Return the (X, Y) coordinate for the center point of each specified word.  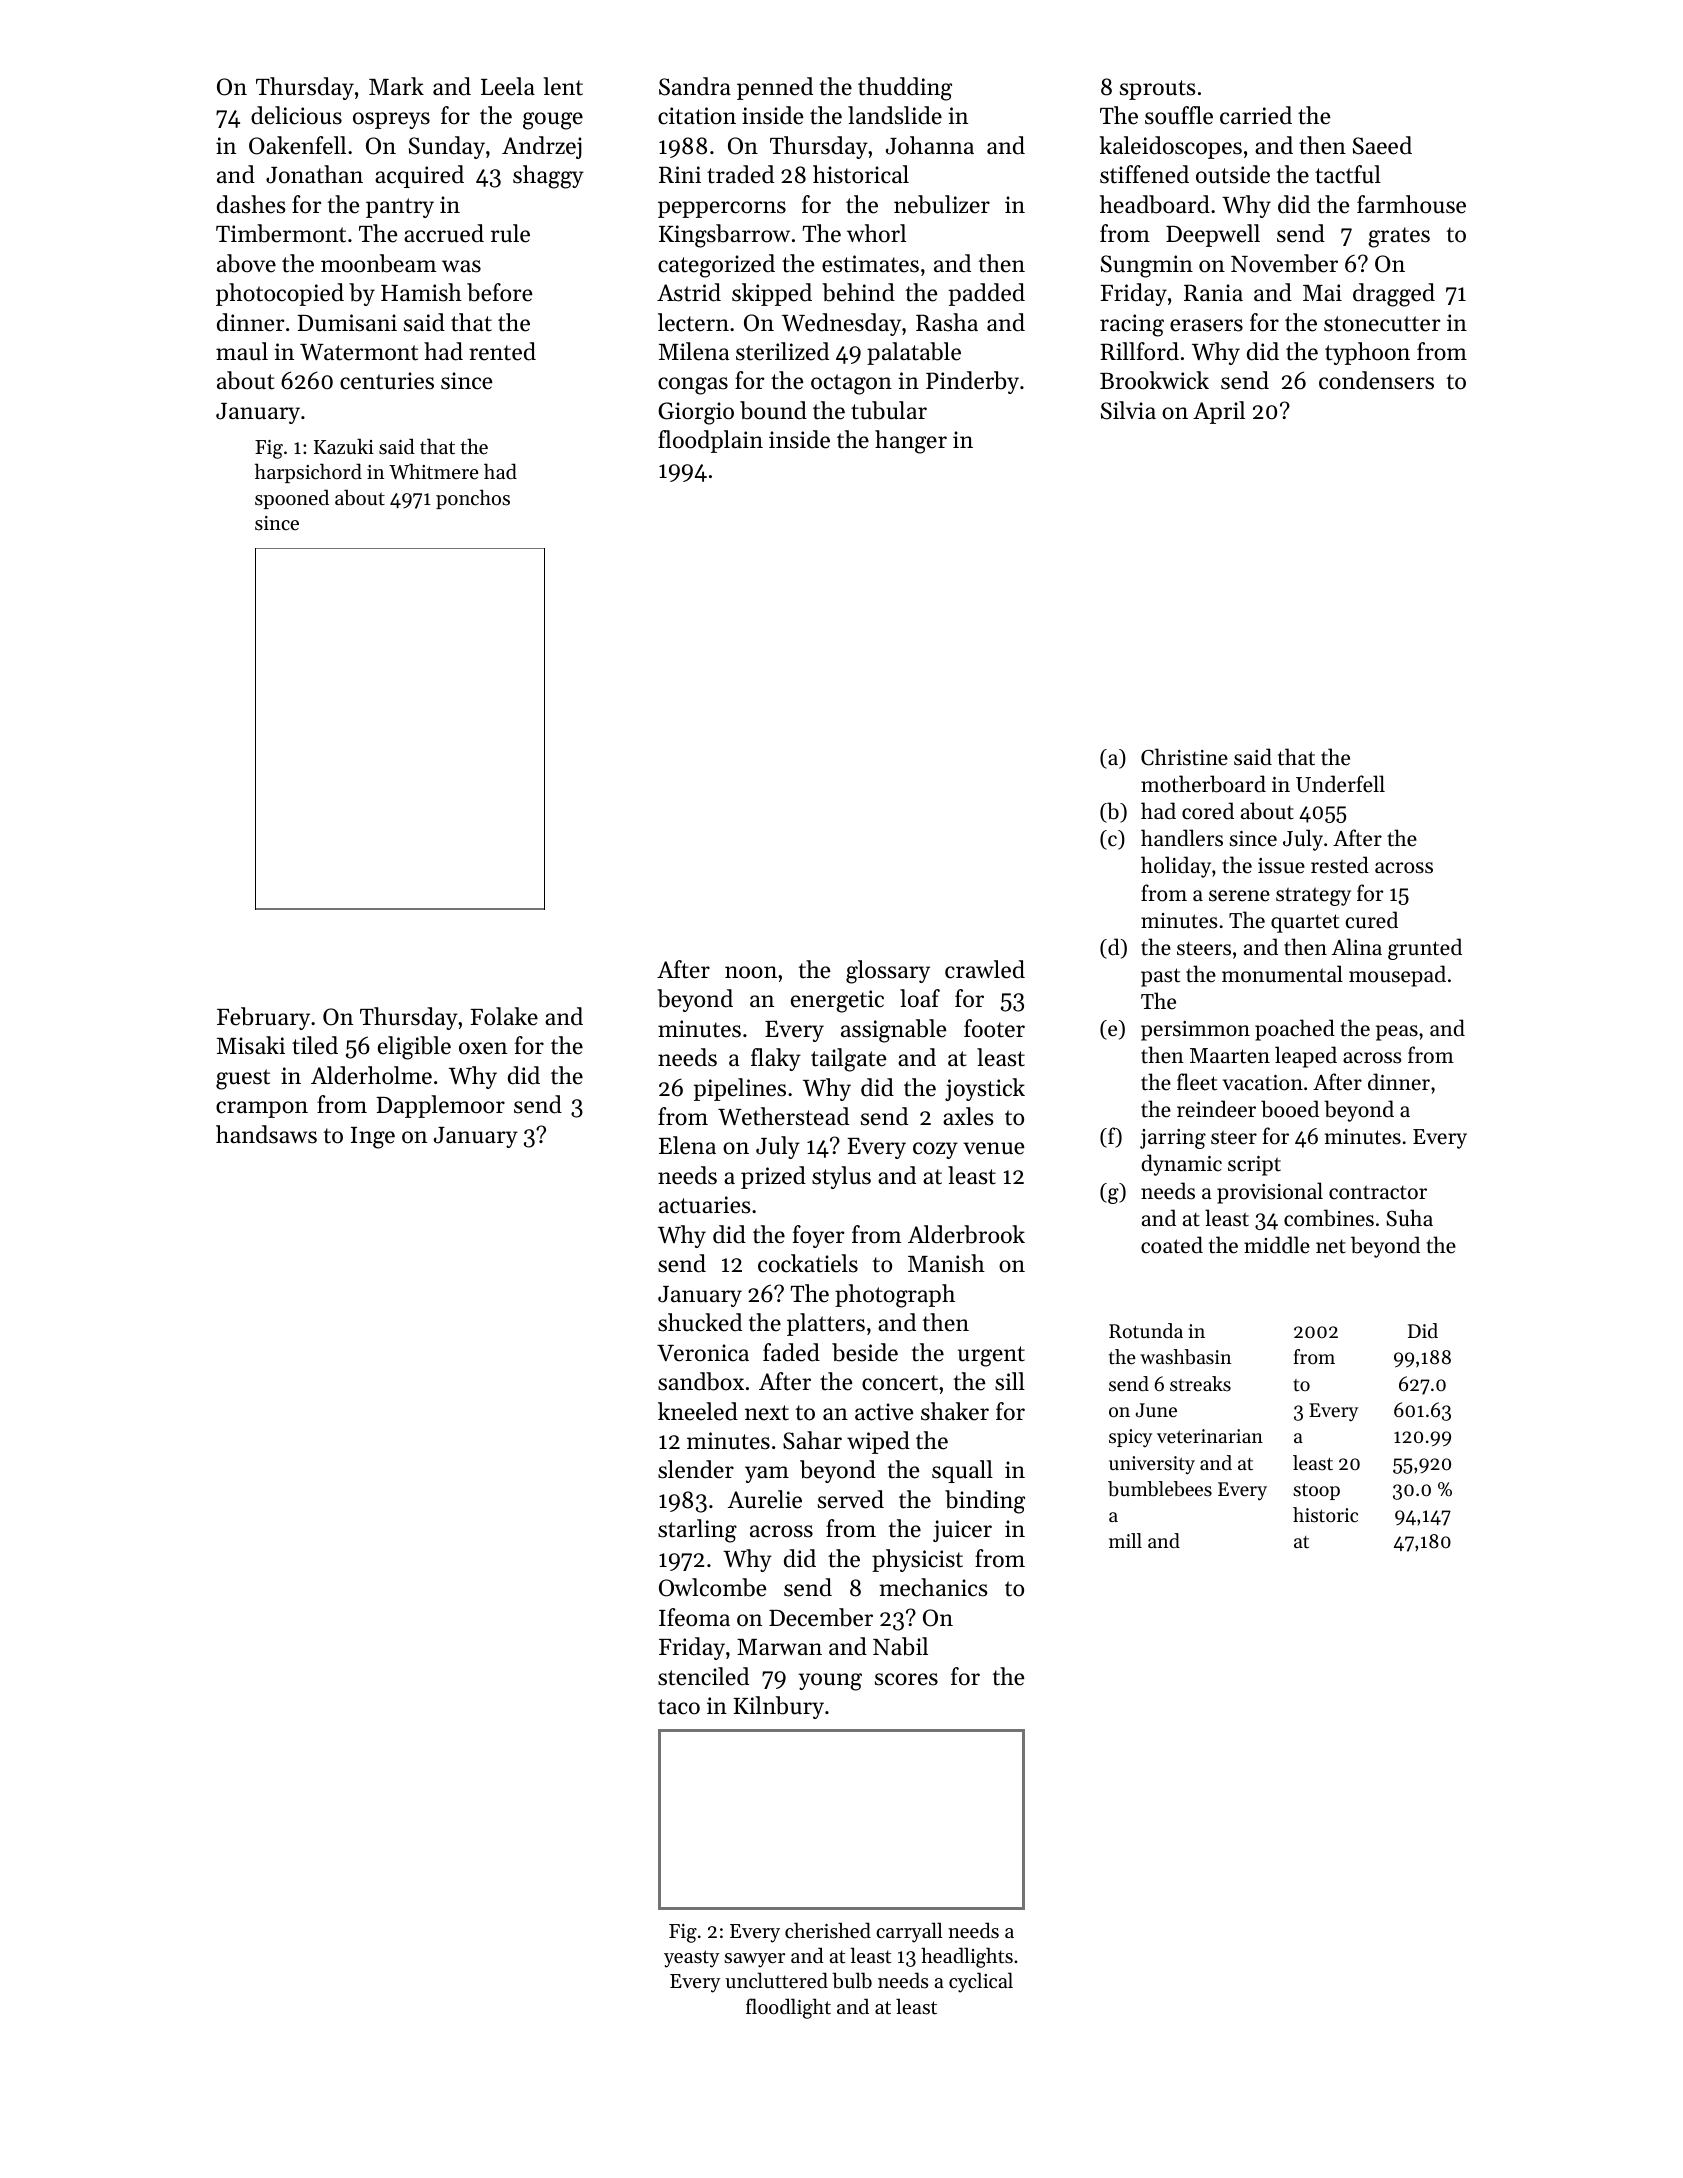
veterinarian (1210, 1436)
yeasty (692, 1959)
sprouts (1157, 90)
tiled (315, 1045)
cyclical (981, 1982)
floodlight (788, 2008)
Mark (396, 86)
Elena (687, 1145)
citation (697, 116)
